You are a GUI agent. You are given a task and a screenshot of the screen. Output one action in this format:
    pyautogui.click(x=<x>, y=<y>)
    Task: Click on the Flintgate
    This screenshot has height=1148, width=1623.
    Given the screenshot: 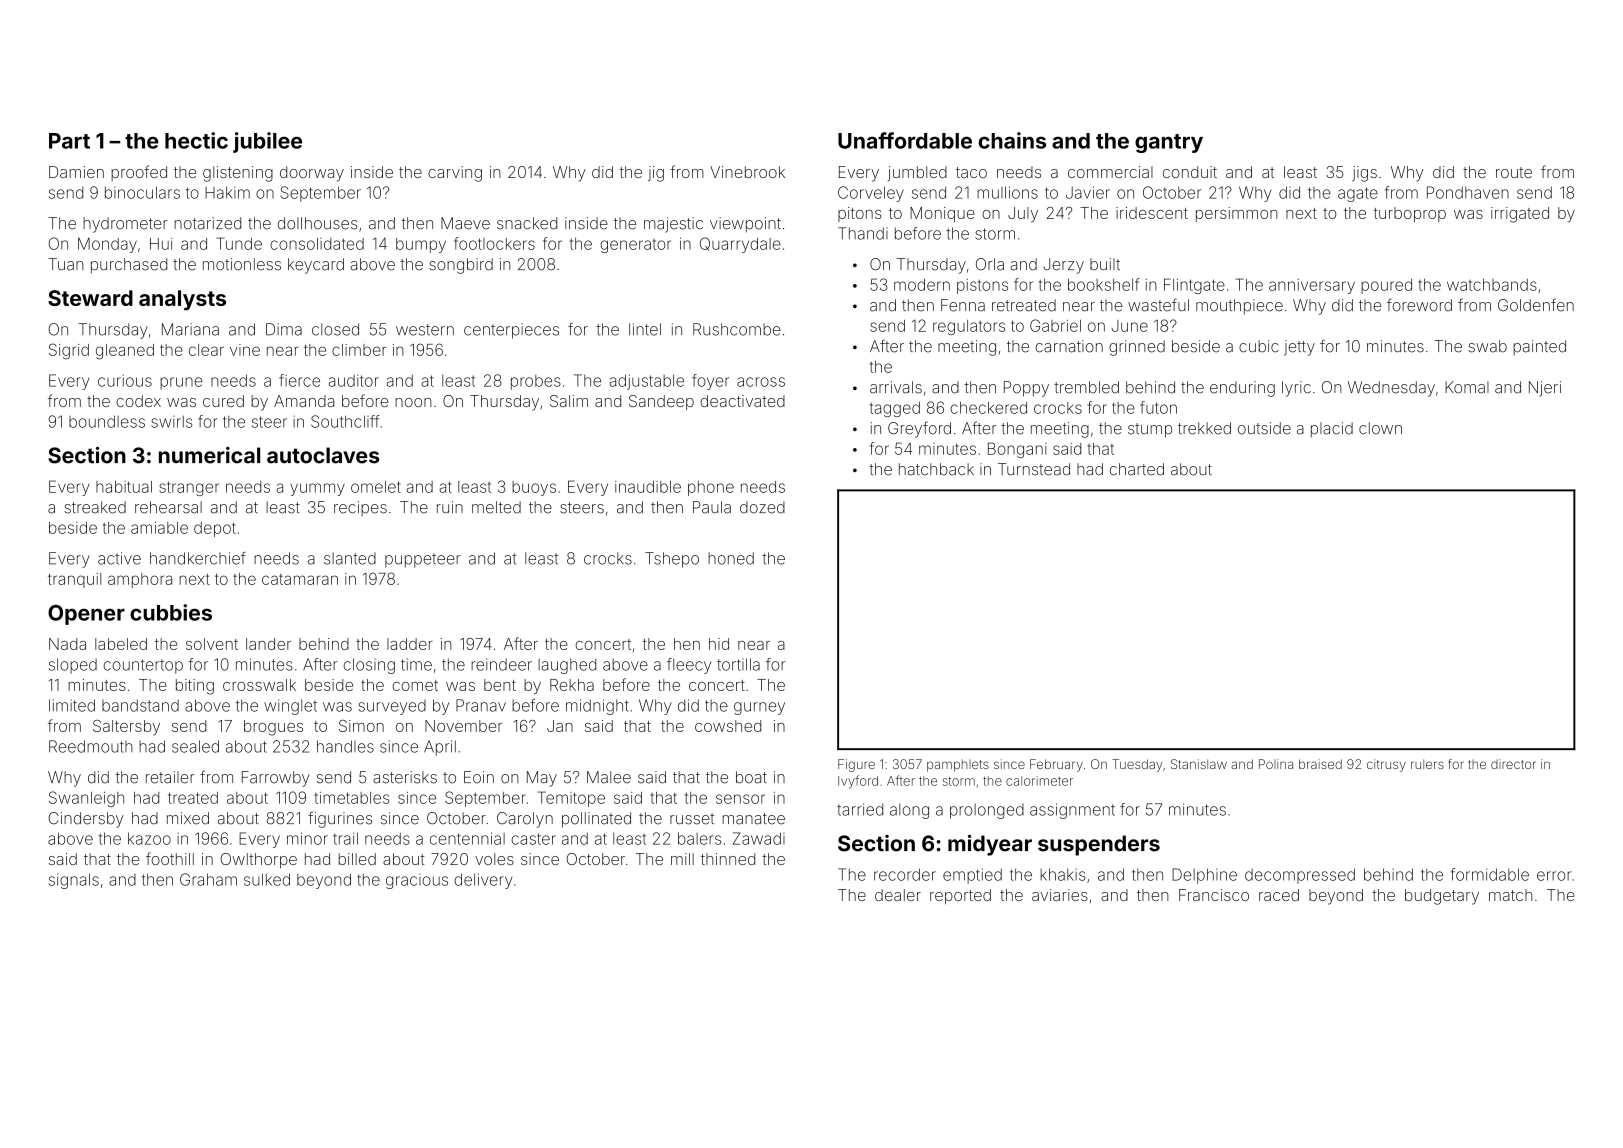 What is the action you would take?
    pyautogui.click(x=1194, y=286)
